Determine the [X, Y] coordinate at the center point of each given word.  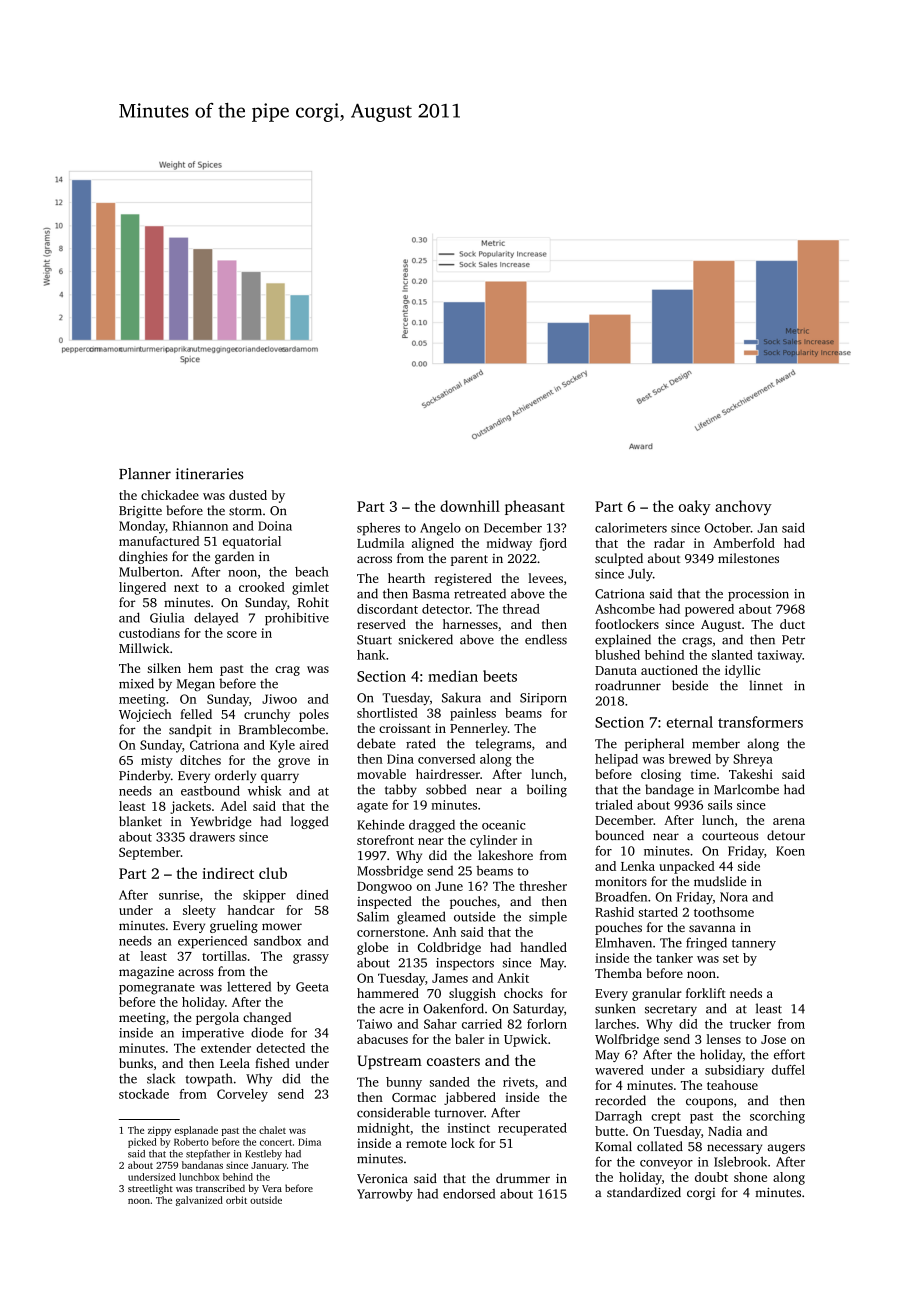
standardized [644, 1192]
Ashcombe [625, 609]
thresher [543, 886]
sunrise [179, 895]
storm [245, 511]
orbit [236, 1200]
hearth [406, 578]
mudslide [720, 881]
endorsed [469, 1193]
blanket [140, 821]
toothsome [724, 912]
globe [372, 948]
